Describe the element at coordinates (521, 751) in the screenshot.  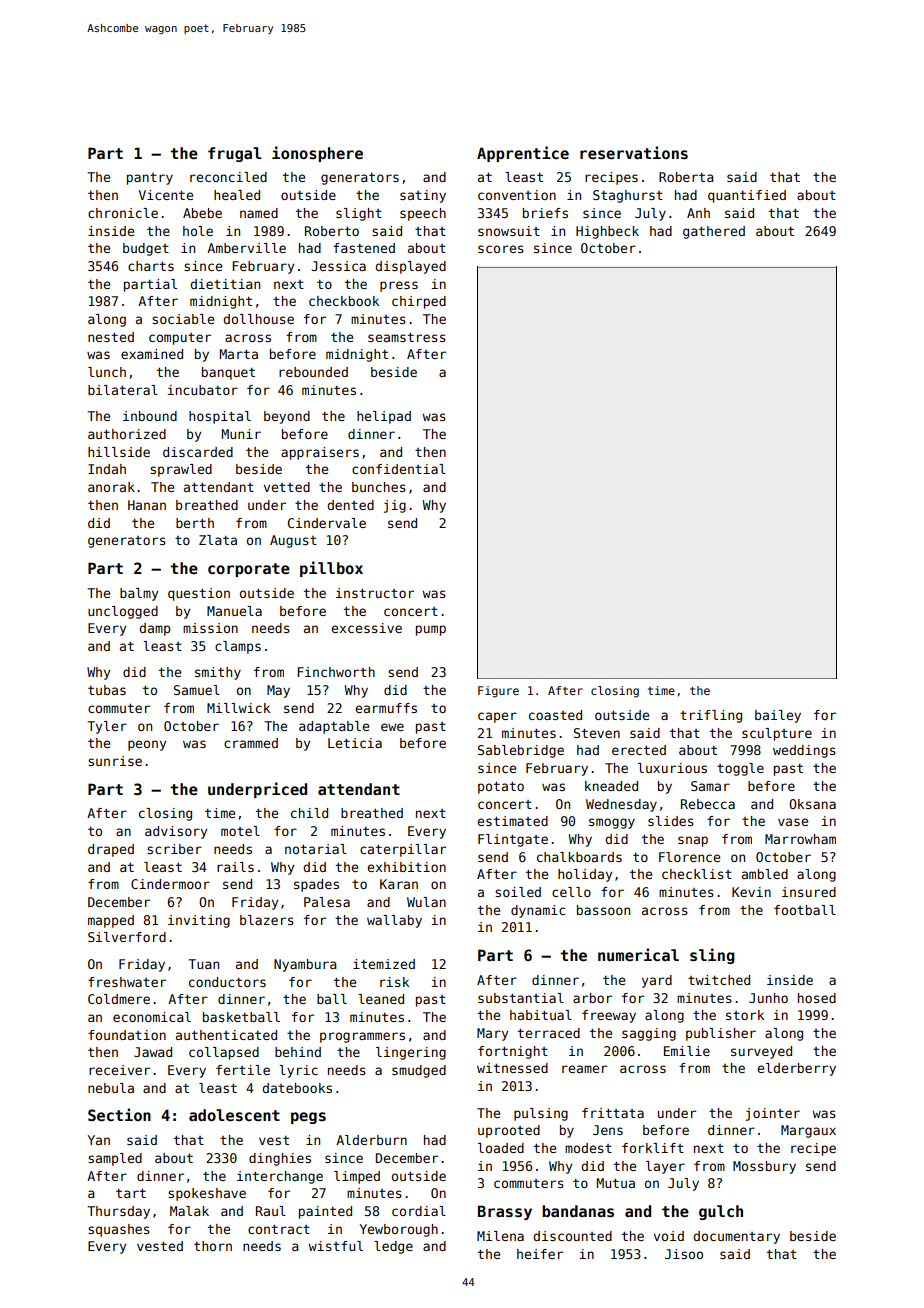
I see `Sablebridge` at that location.
